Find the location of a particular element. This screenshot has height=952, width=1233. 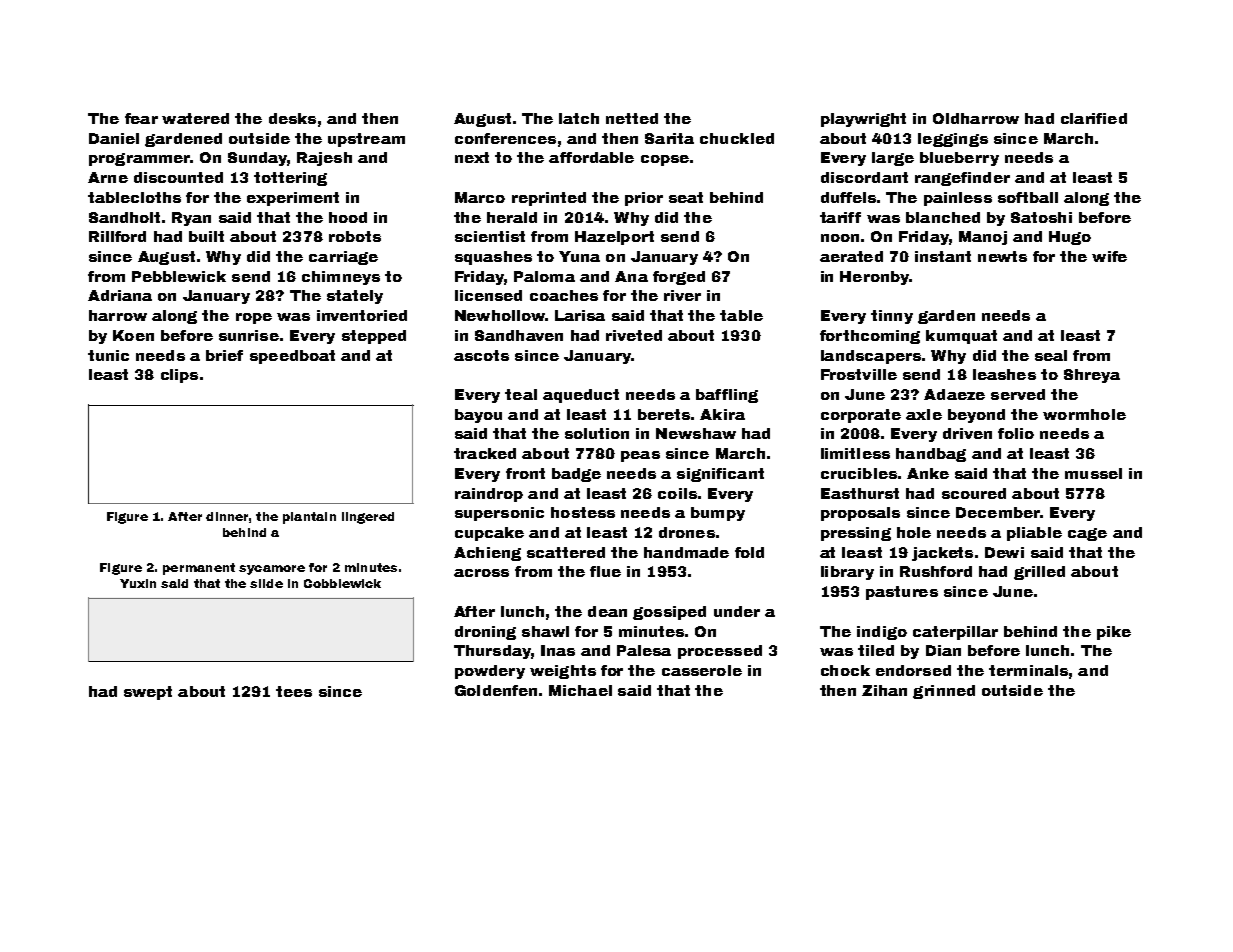

sunrise is located at coordinates (249, 335).
